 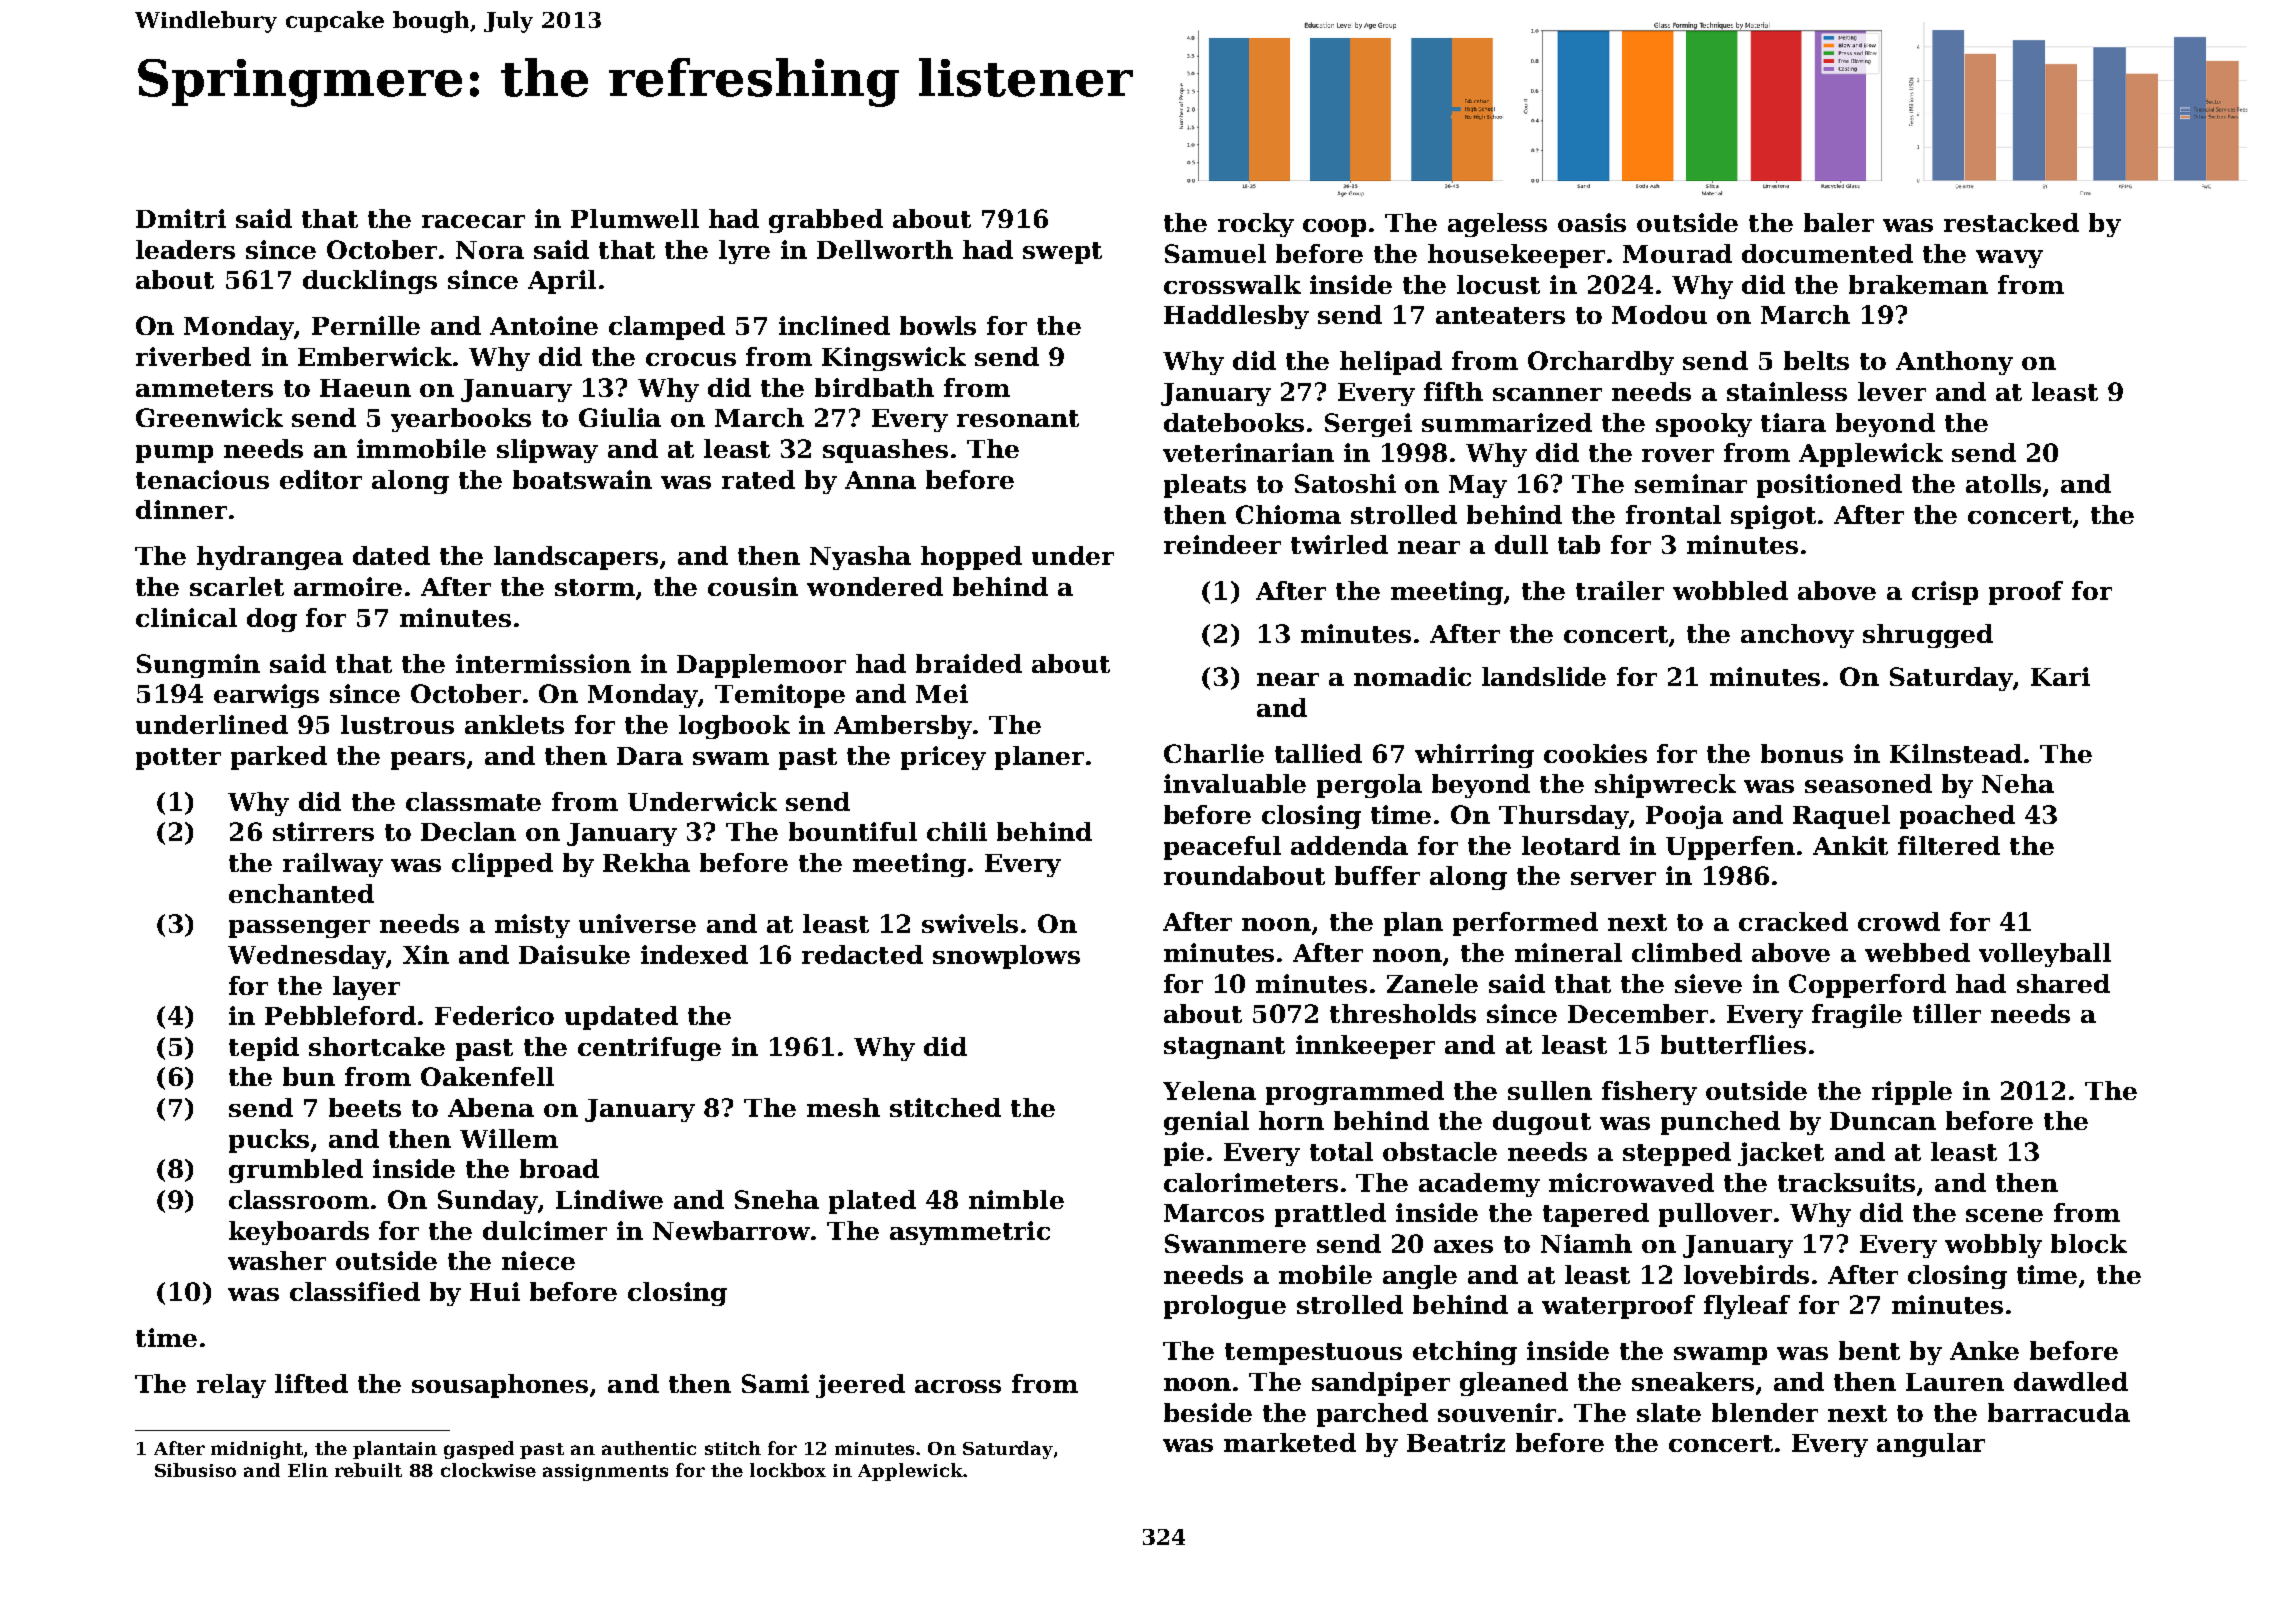 What do you see at coordinates (365, 388) in the image?
I see `Haeun` at bounding box center [365, 388].
